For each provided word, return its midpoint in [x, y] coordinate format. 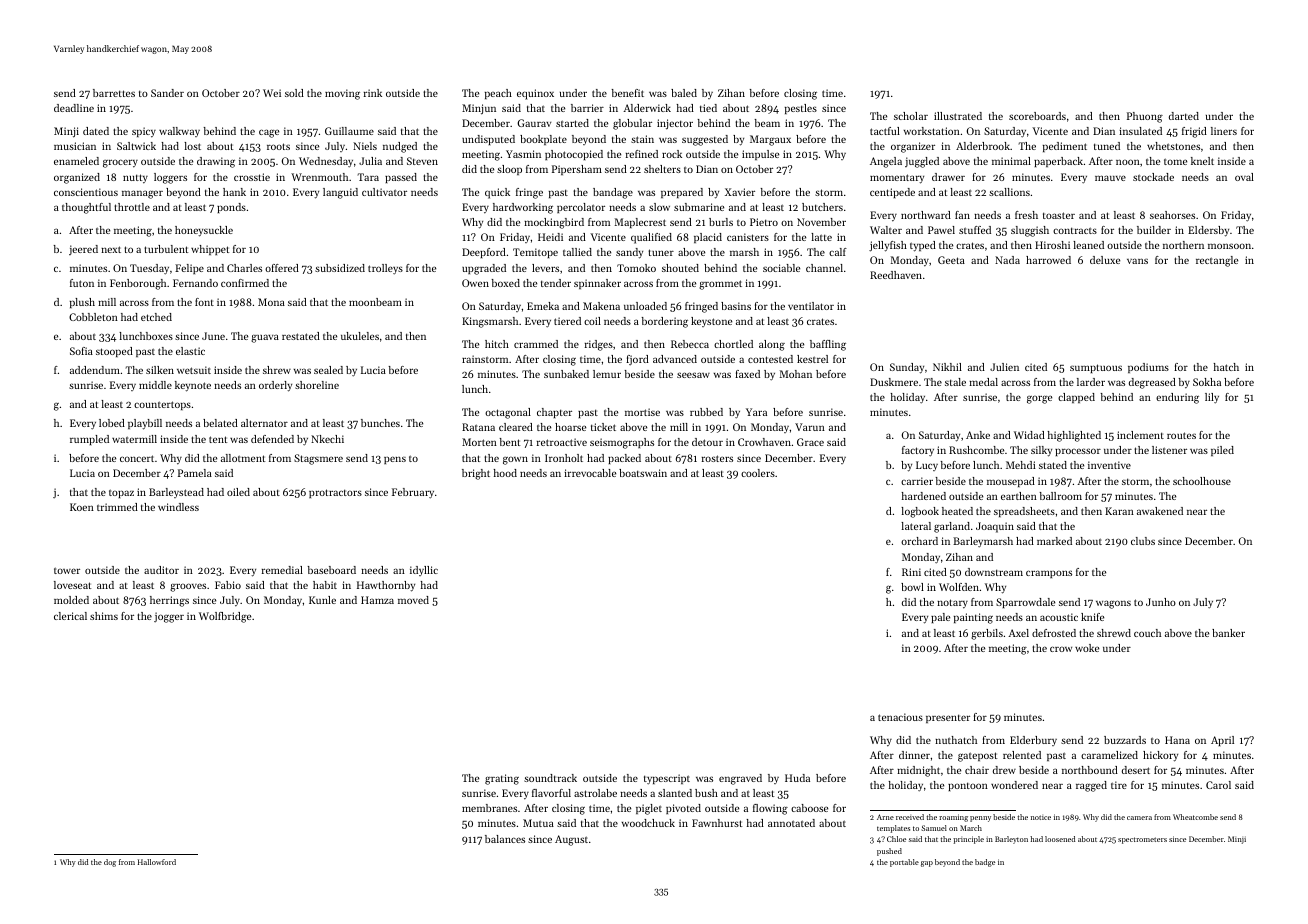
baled [684, 93]
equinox [535, 94]
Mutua [538, 823]
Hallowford [157, 862]
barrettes [114, 93]
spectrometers [1142, 840]
